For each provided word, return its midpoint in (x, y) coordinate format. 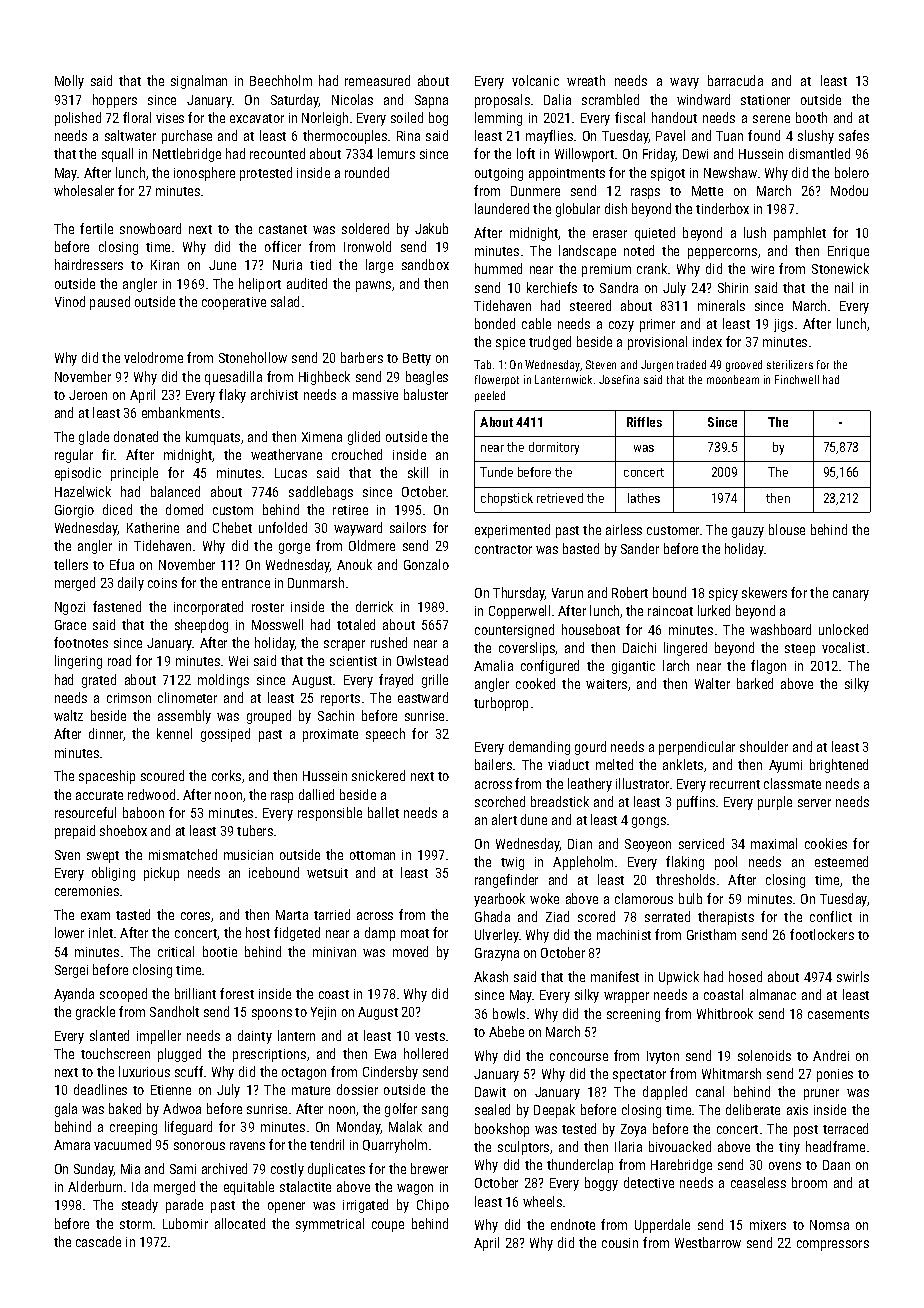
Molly (69, 82)
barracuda (735, 80)
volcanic (535, 80)
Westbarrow (708, 1242)
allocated (240, 1223)
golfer (401, 1110)
